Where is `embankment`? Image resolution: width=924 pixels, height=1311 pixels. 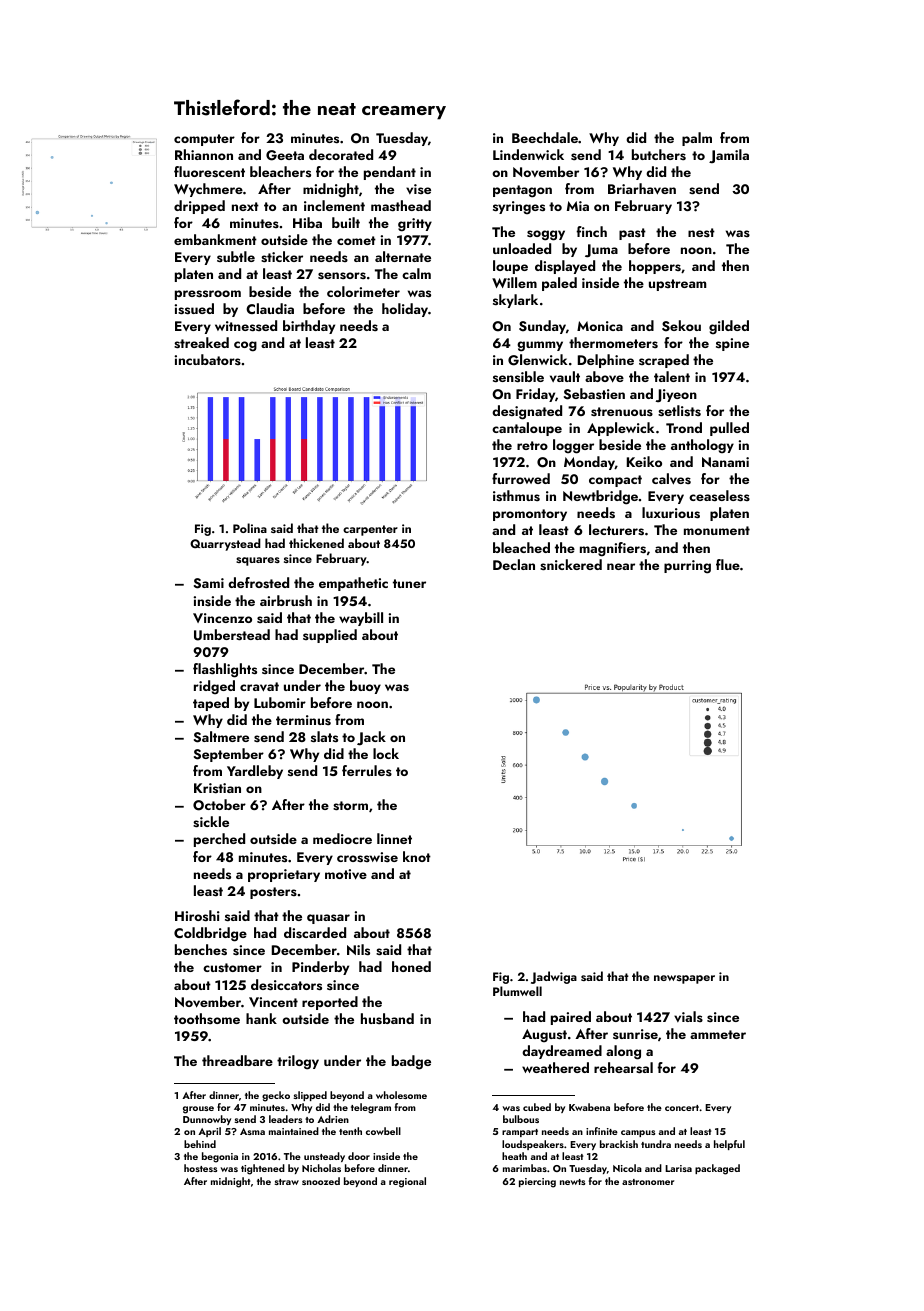 embankment is located at coordinates (215, 239).
